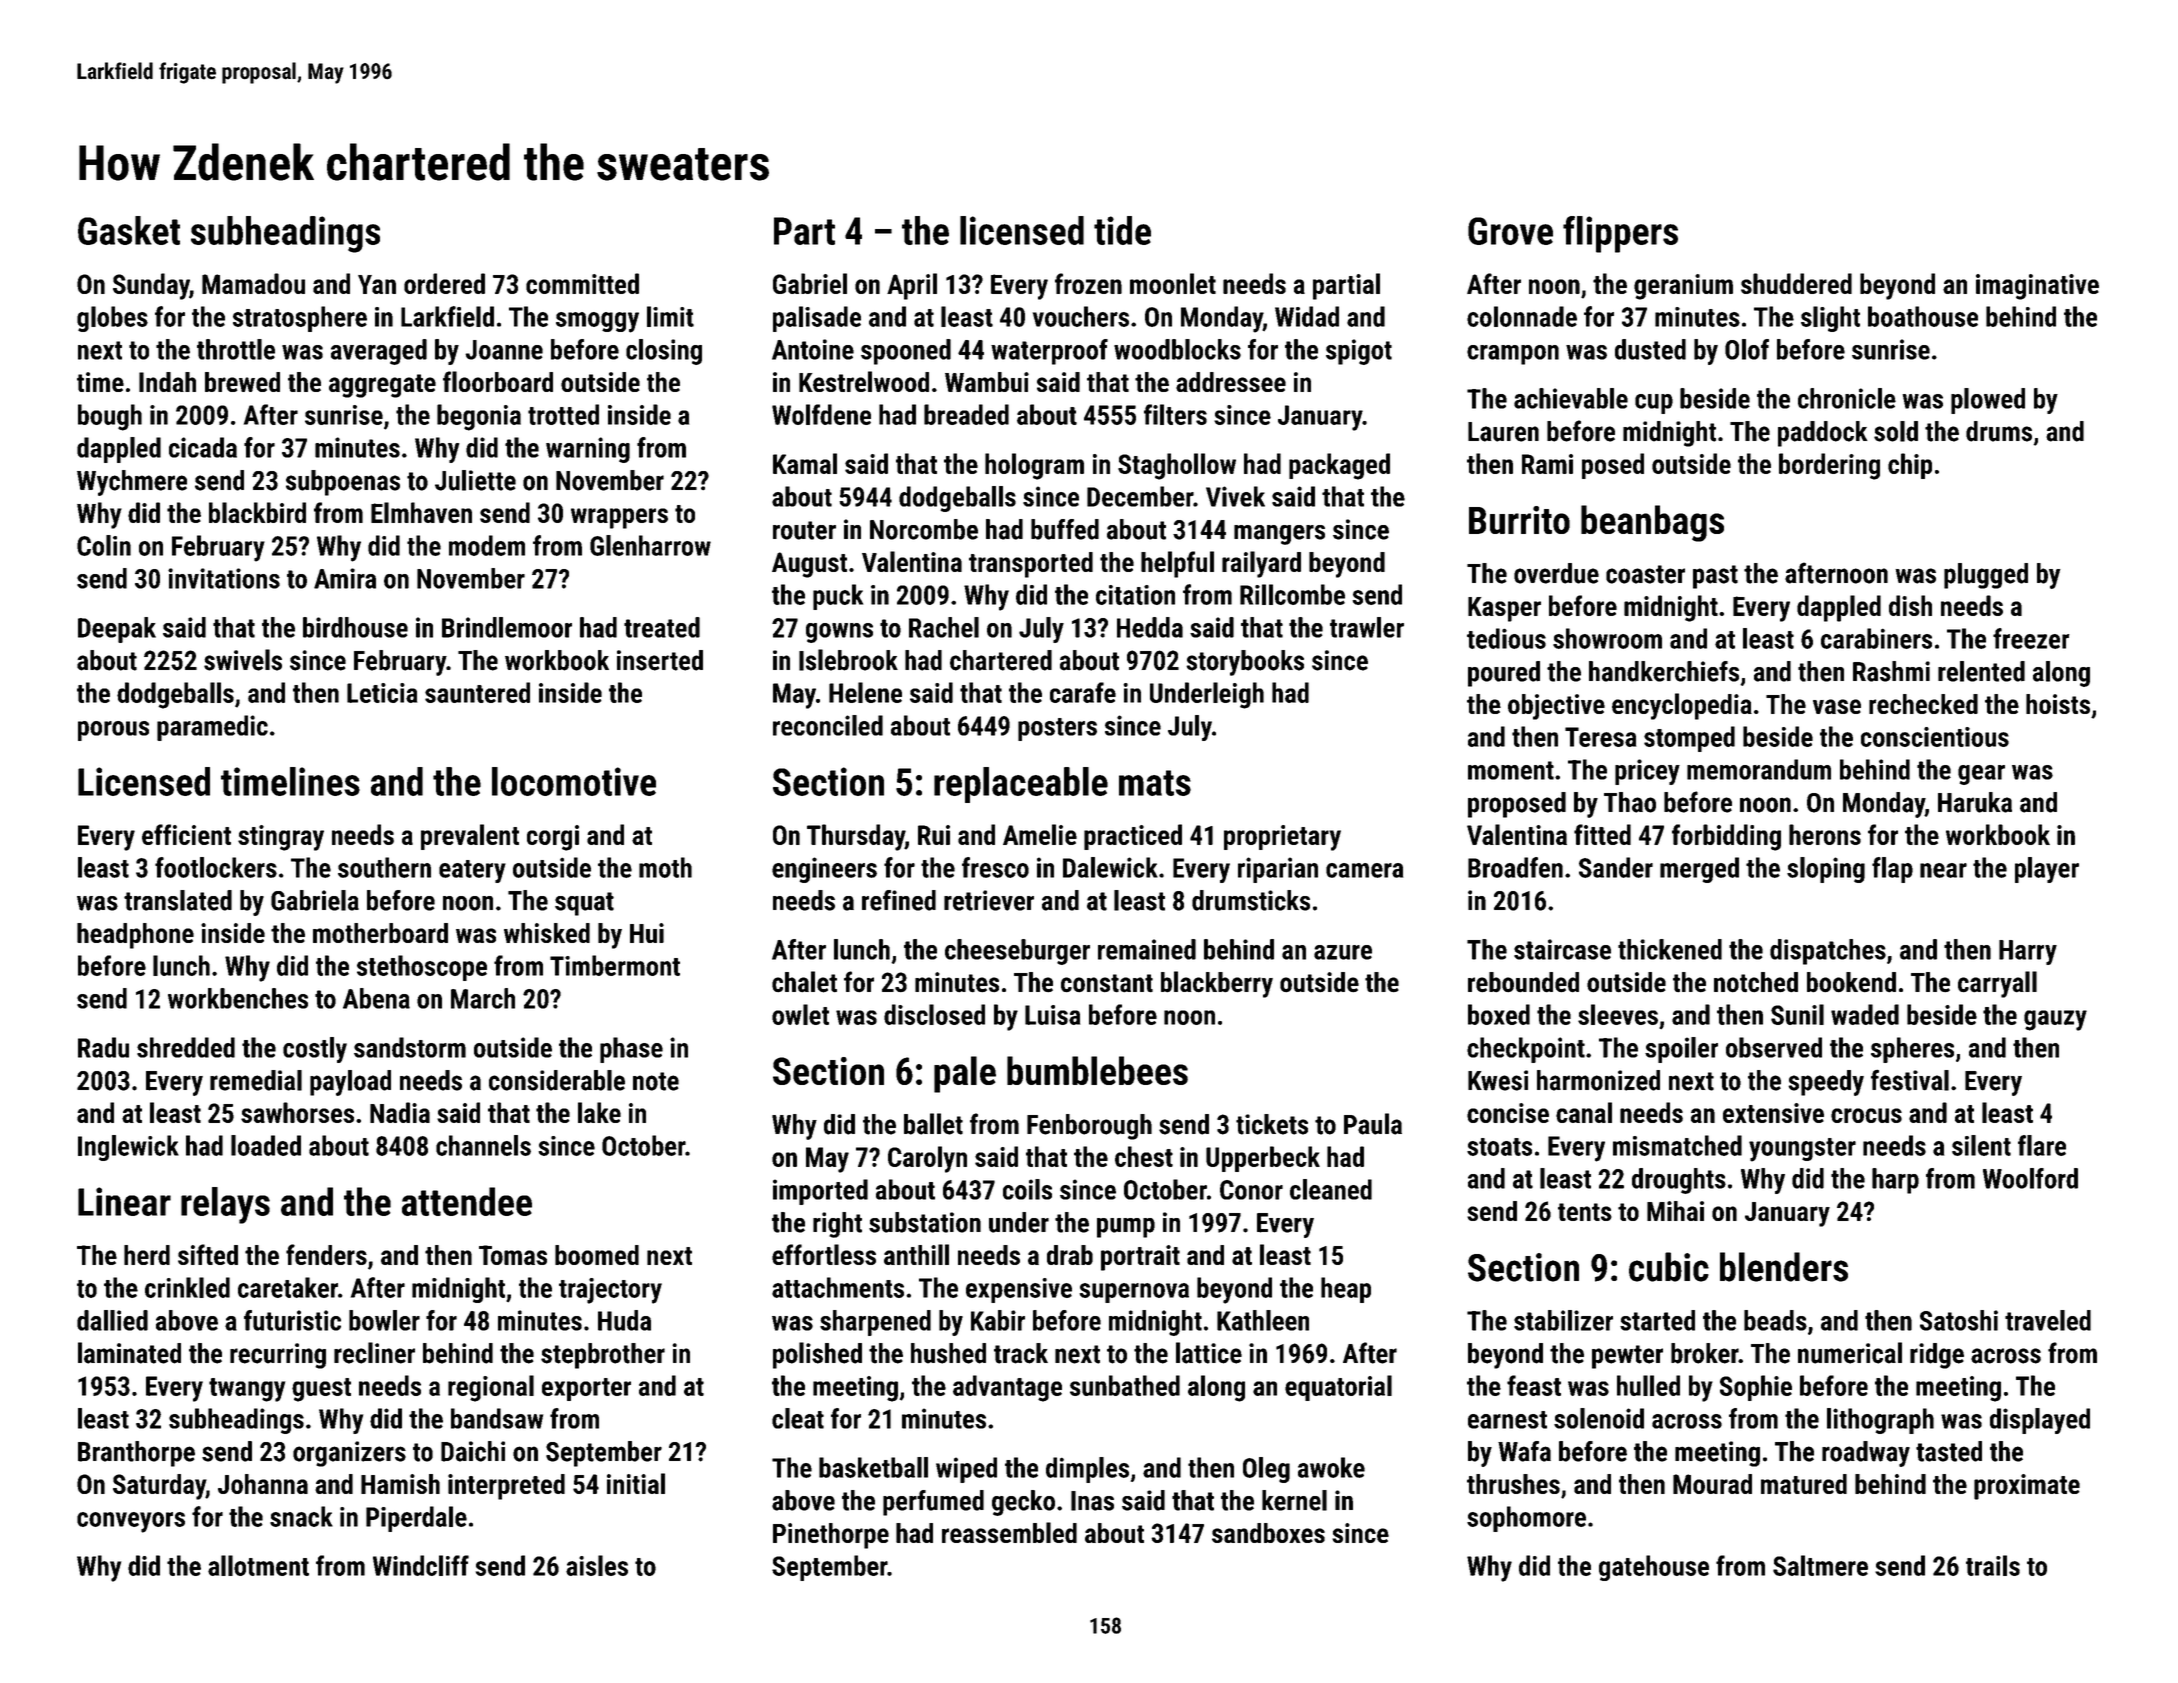  I want to click on bordering, so click(1829, 466).
